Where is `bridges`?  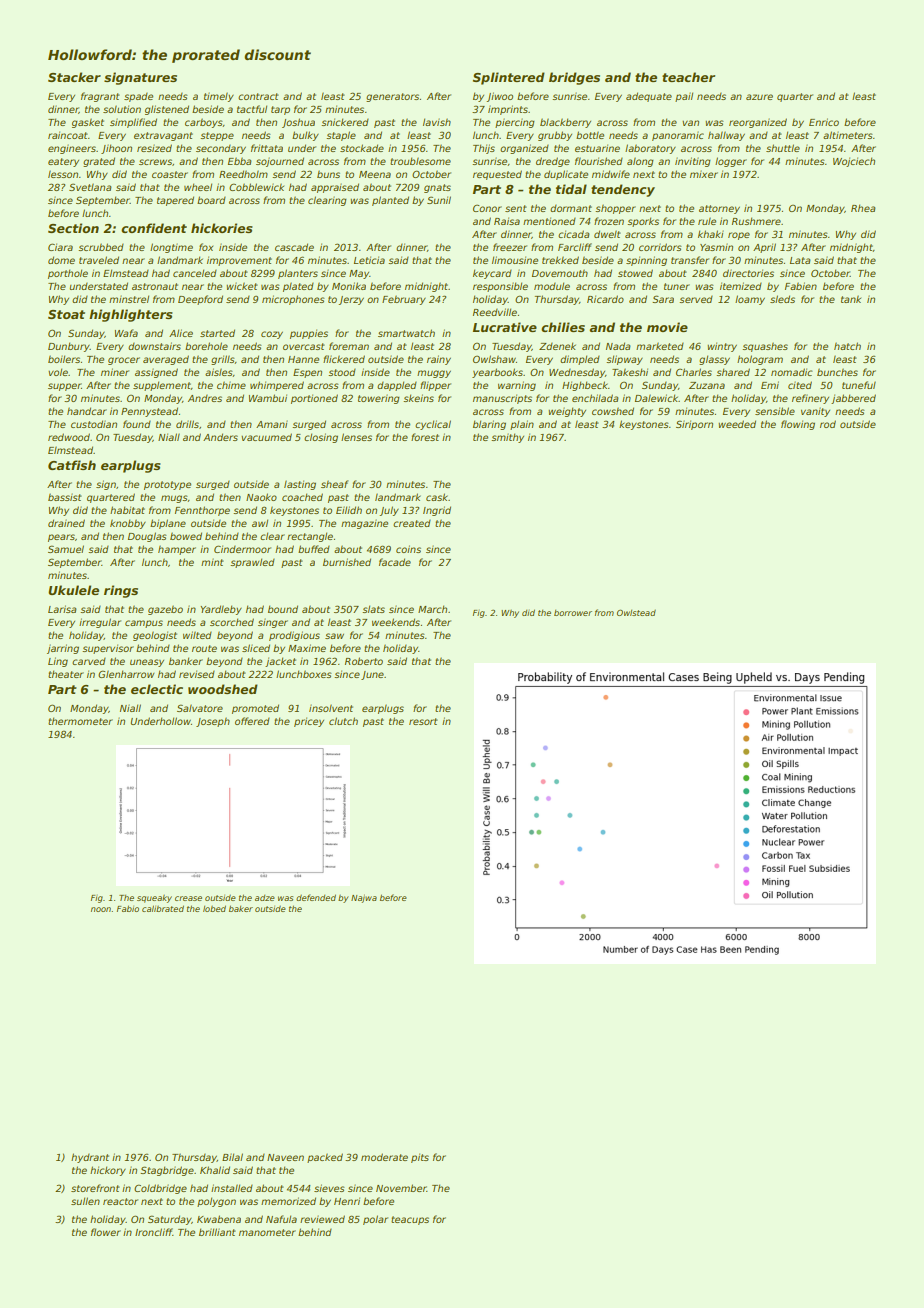
bridges is located at coordinates (574, 78).
